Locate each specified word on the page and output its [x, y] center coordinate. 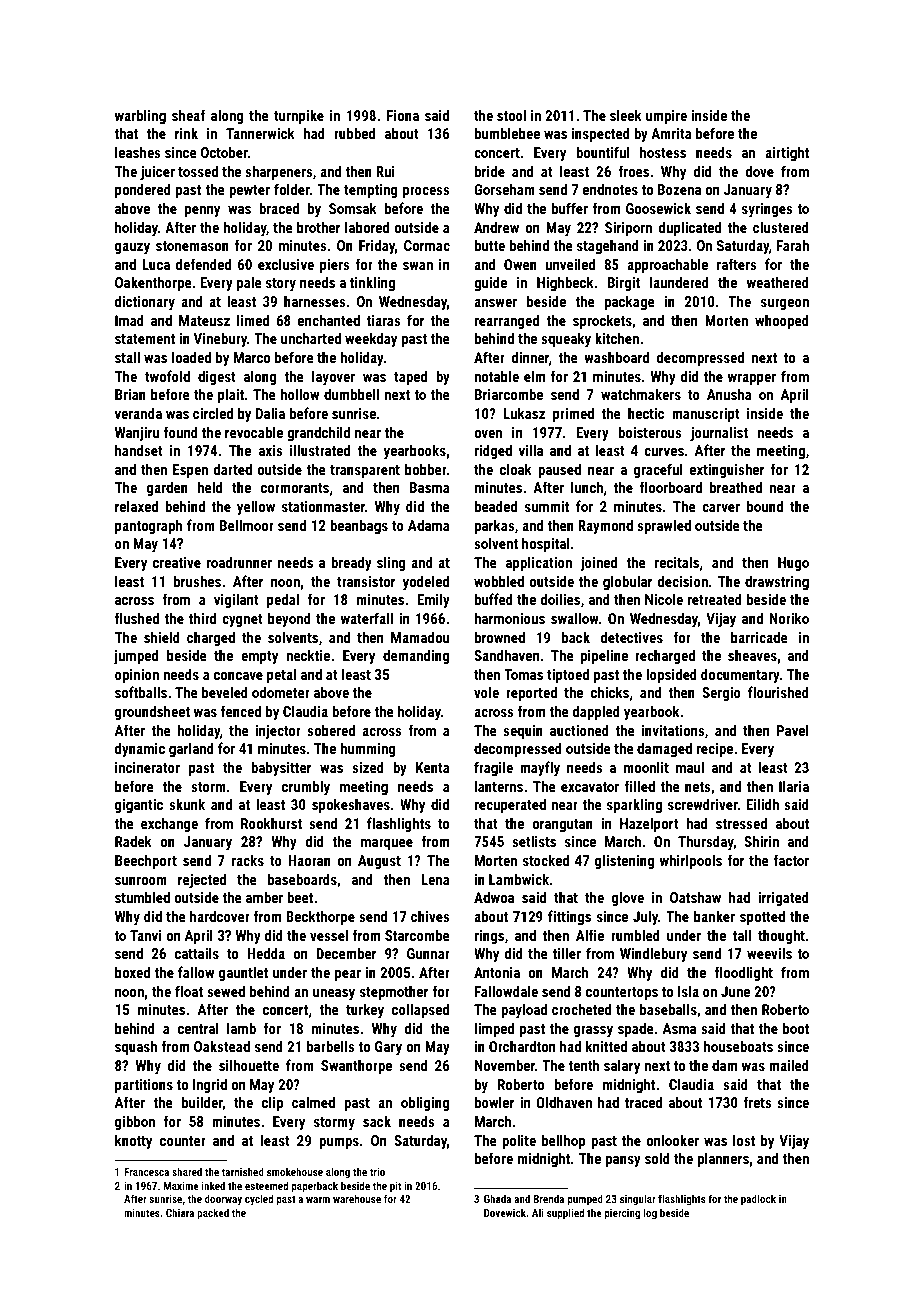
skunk [187, 804]
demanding [416, 656]
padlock [758, 1199]
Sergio [721, 694]
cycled [259, 1200]
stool [511, 115]
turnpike [299, 116]
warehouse [357, 1198]
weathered [778, 282]
